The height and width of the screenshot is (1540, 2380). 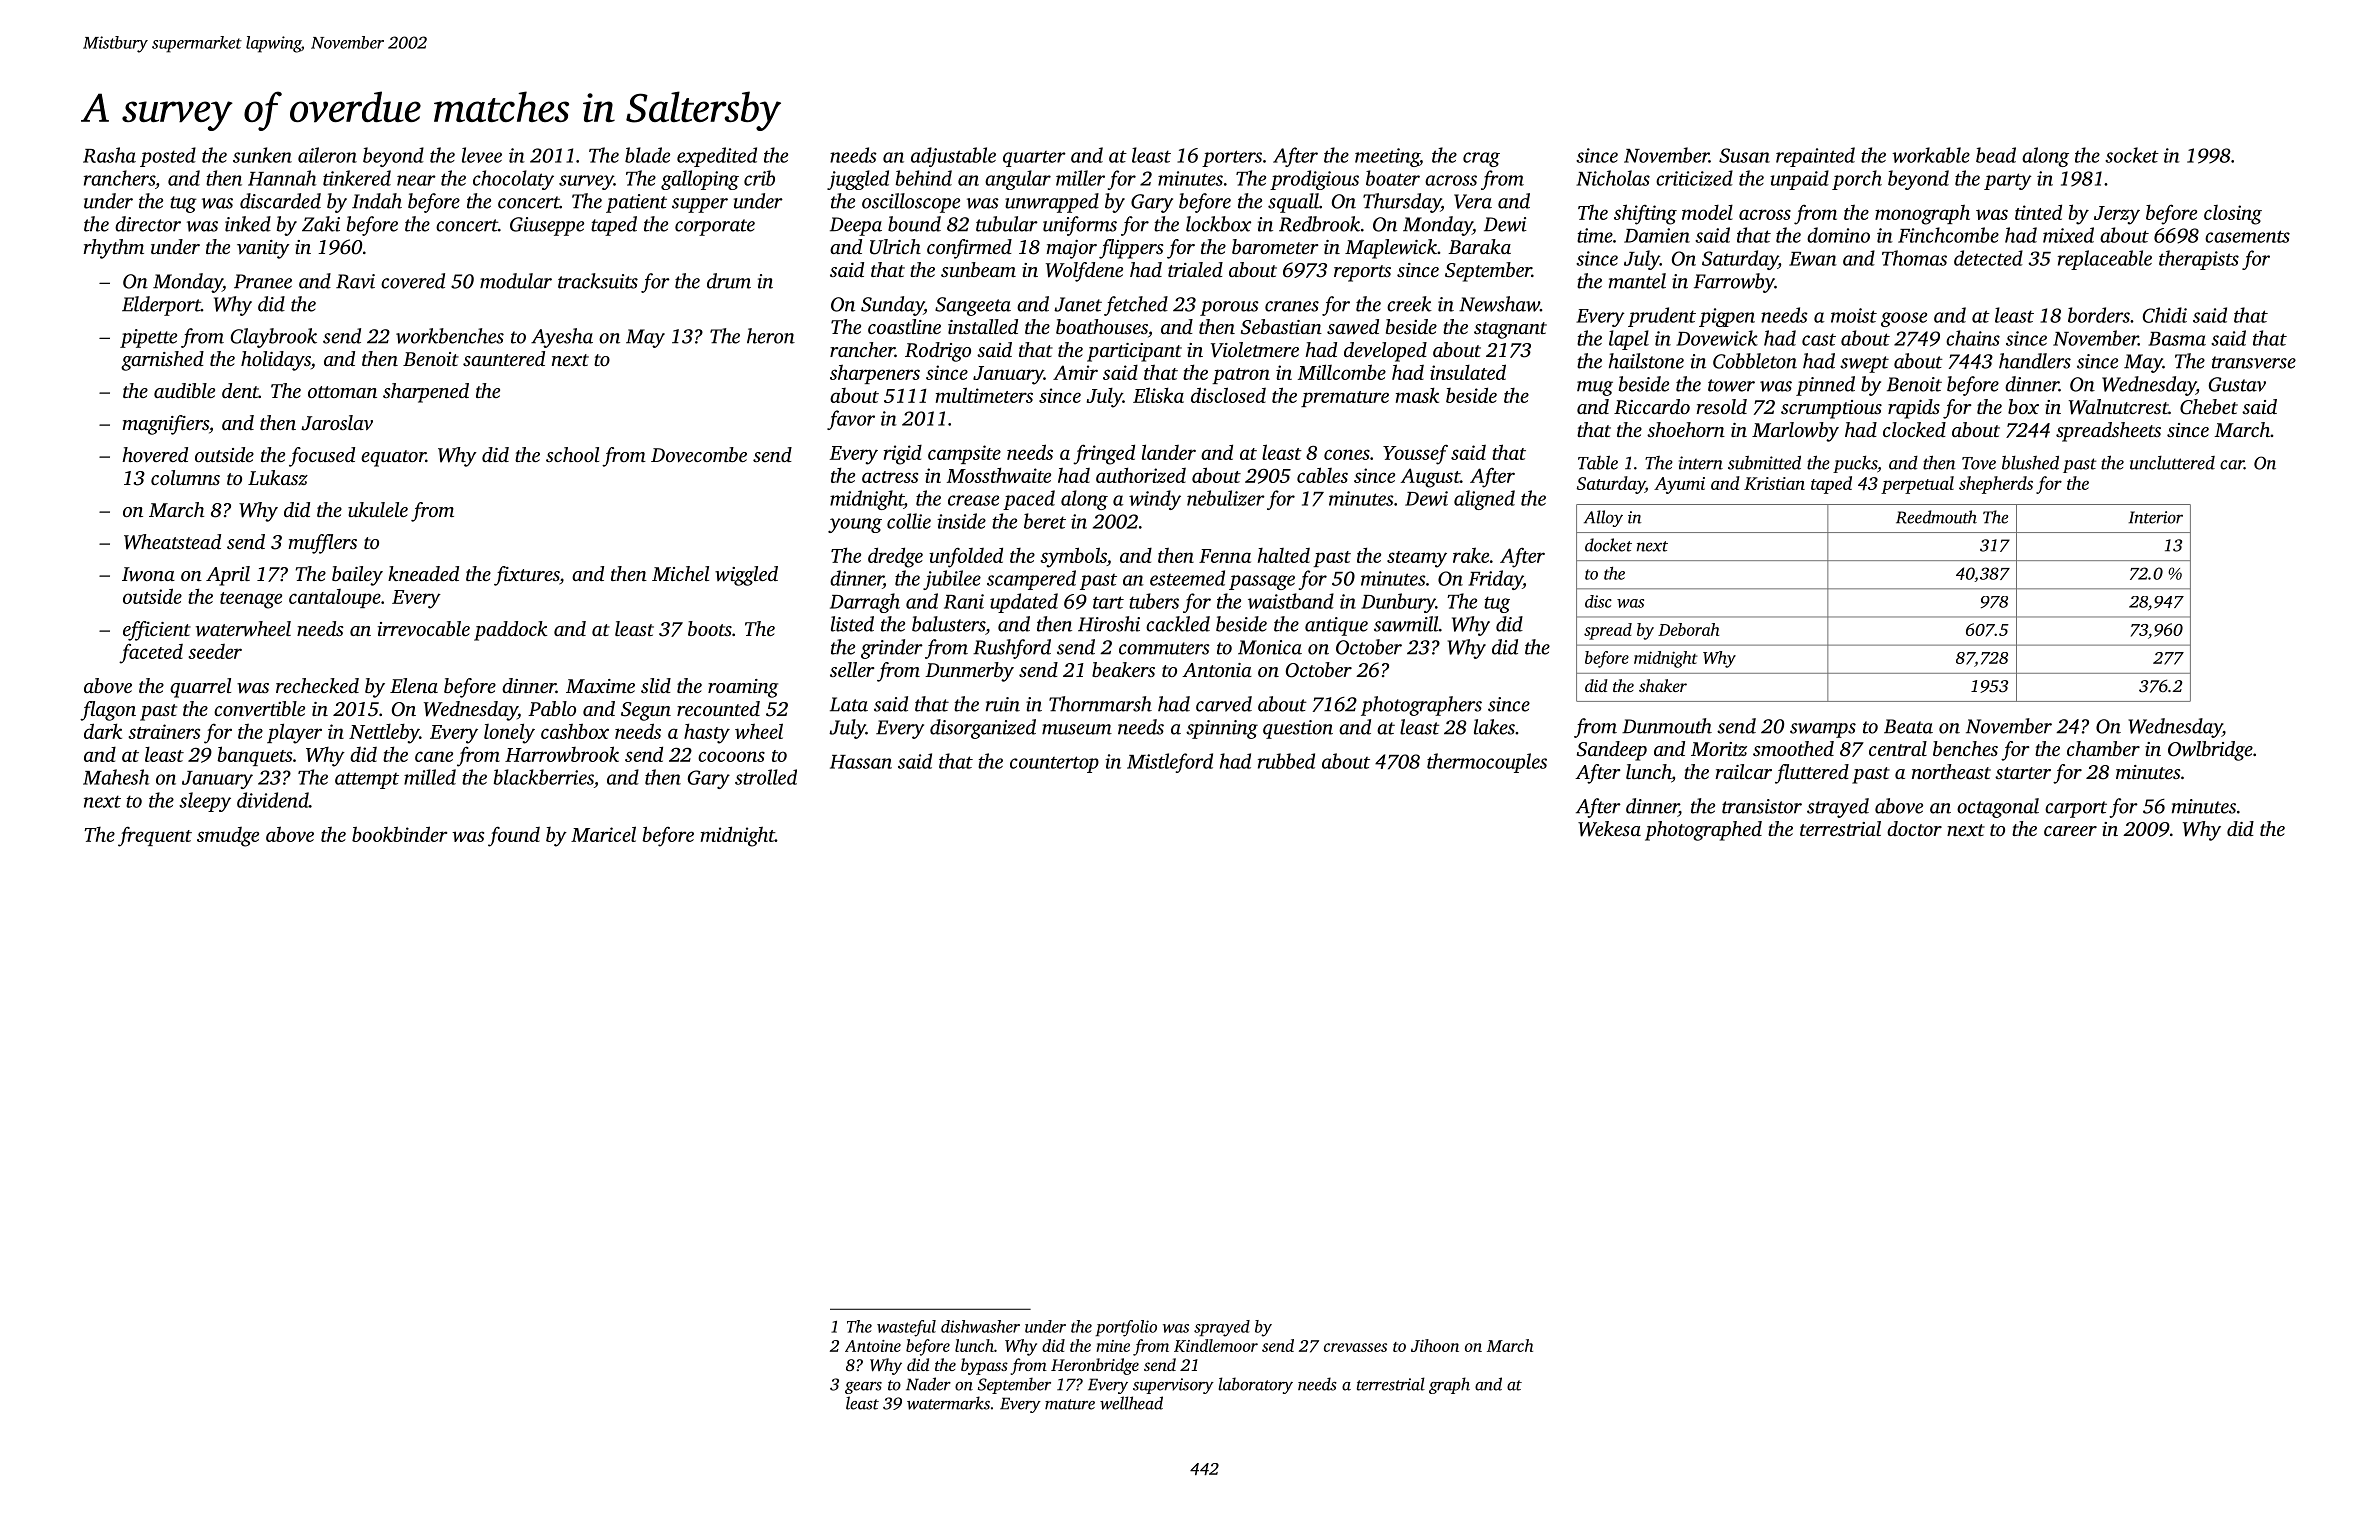 What do you see at coordinates (2070, 831) in the screenshot?
I see `career` at bounding box center [2070, 831].
